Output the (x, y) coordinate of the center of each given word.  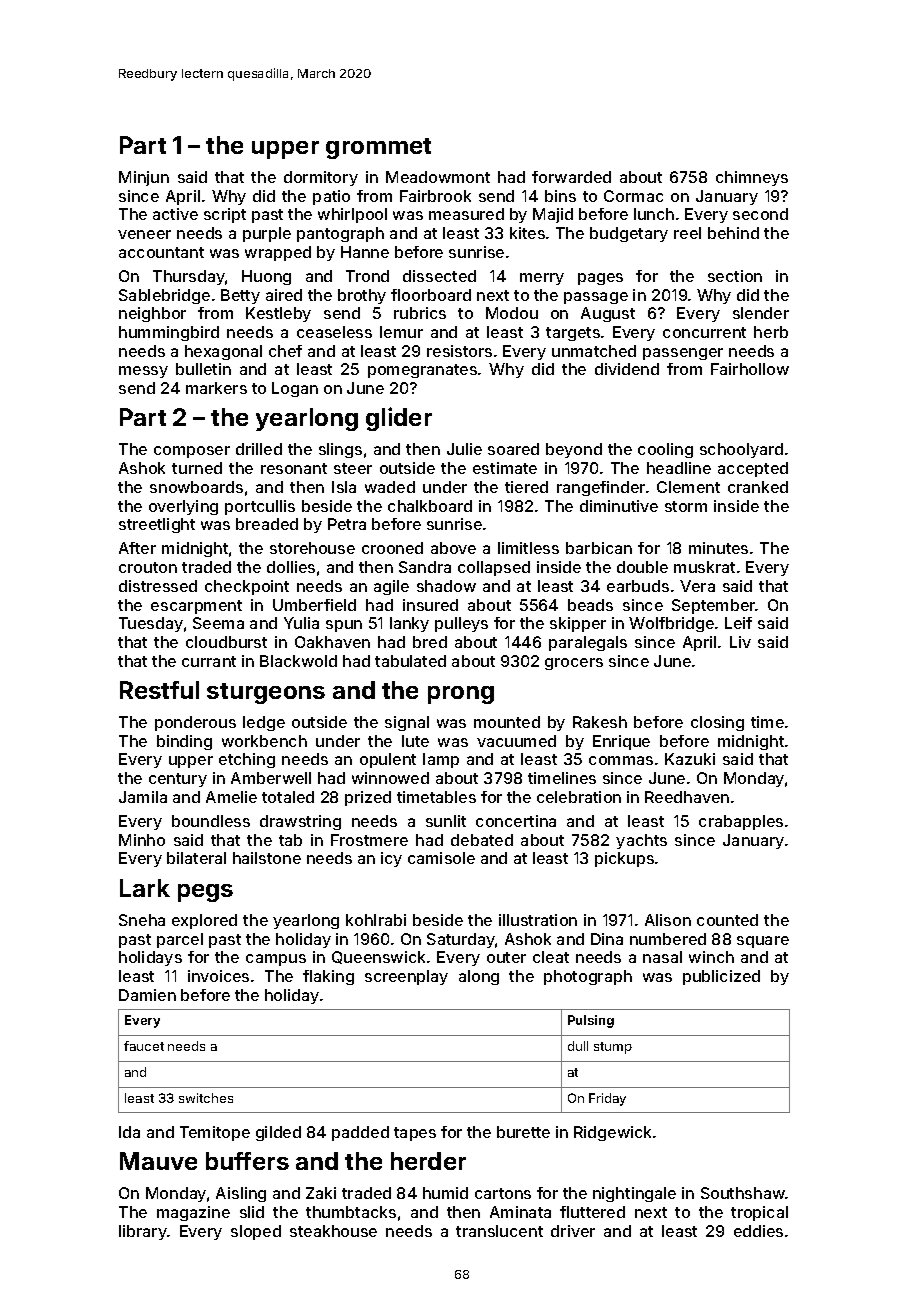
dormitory (321, 178)
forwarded (571, 177)
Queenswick (378, 957)
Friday (607, 1099)
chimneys (752, 178)
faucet (144, 1046)
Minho (142, 840)
